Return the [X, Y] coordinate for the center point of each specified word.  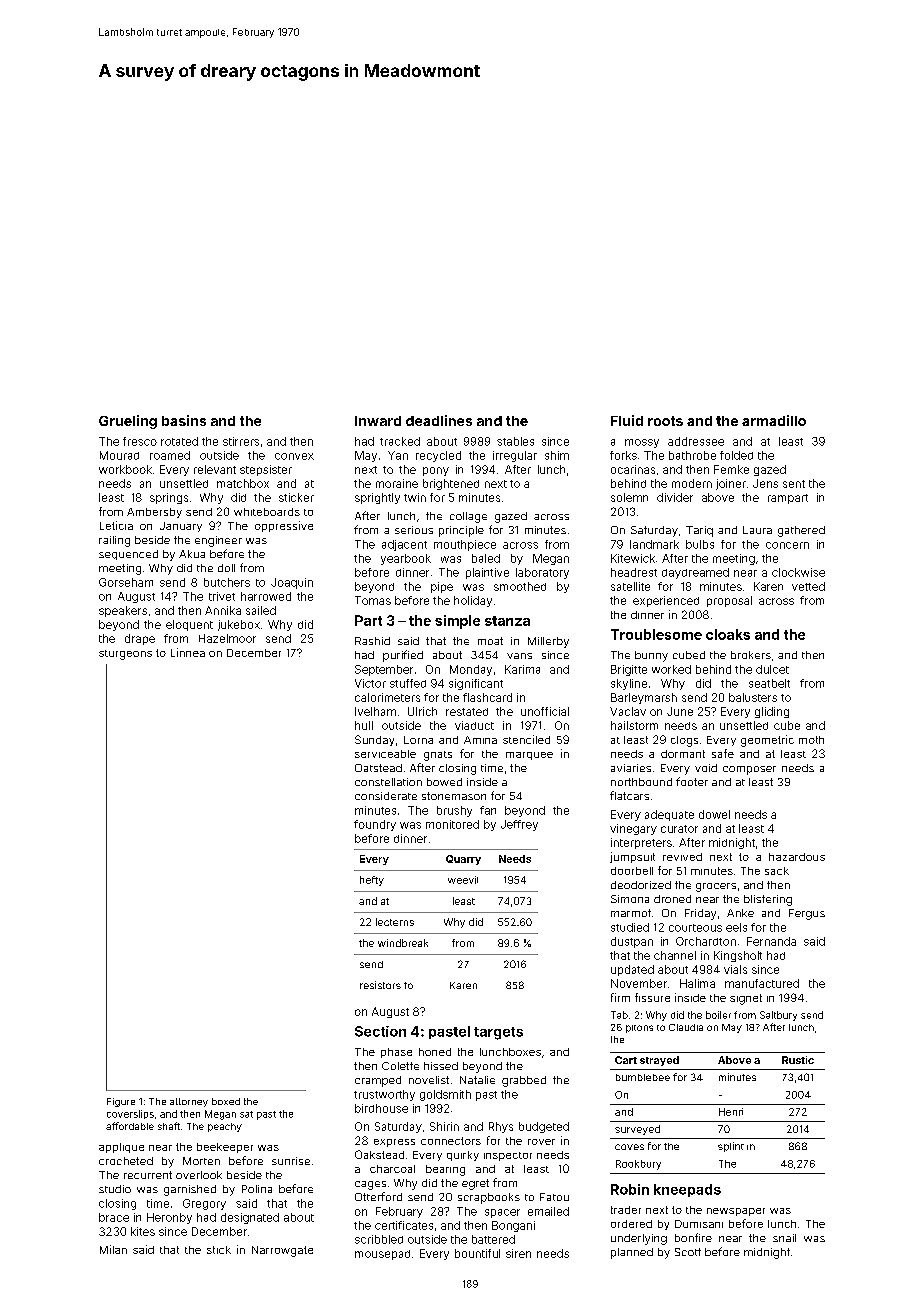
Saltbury [778, 1016]
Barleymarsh [644, 698]
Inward [378, 421]
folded [736, 455]
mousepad [382, 1255]
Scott [688, 1252]
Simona [630, 899]
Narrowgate [282, 1251]
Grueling [128, 422]
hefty [372, 881]
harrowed [266, 596]
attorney [189, 1102]
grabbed [524, 1081]
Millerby [548, 642]
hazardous [797, 857]
